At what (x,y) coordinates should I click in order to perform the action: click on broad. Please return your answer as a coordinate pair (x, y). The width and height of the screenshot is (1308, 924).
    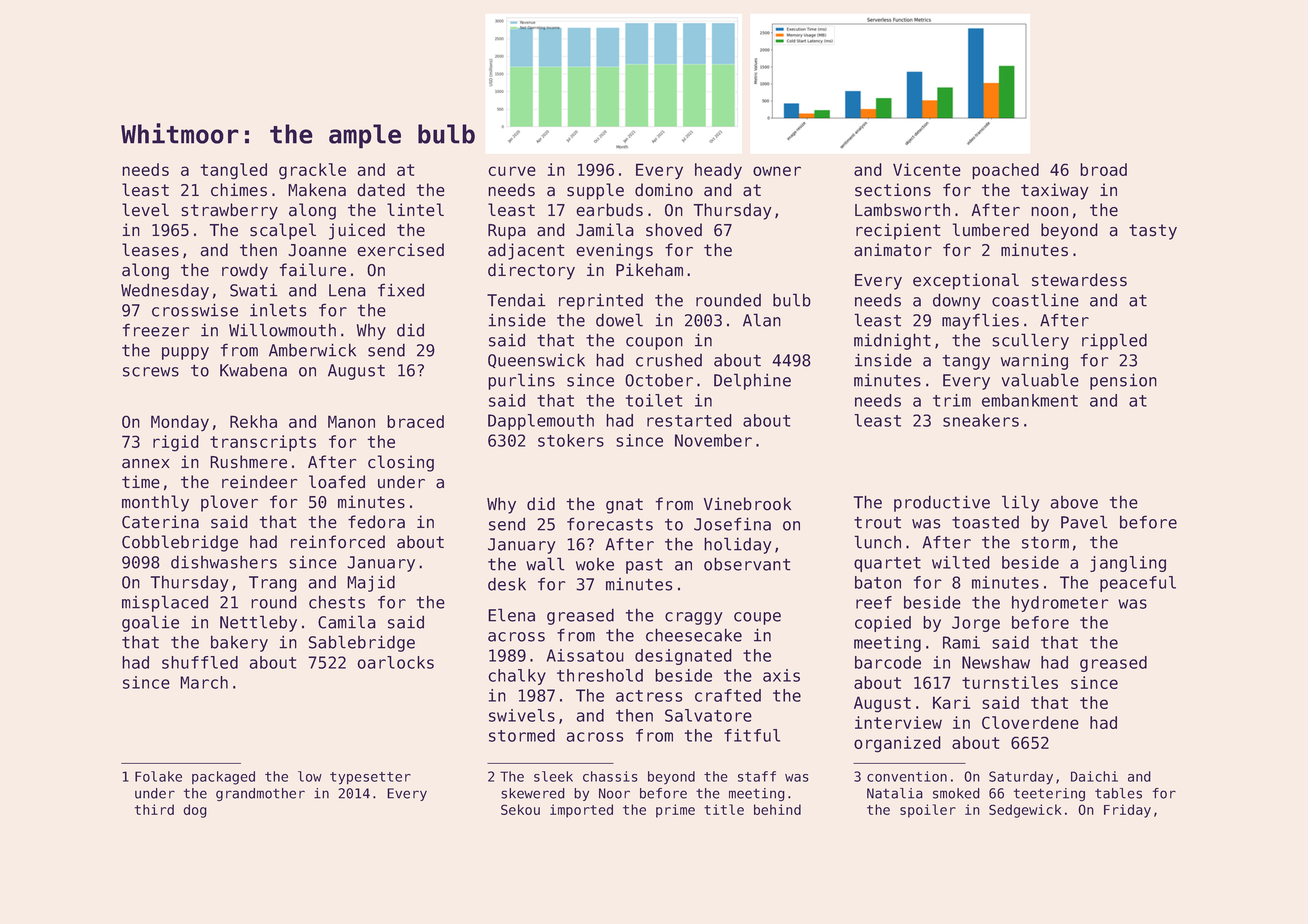
    Looking at the image, I should click on (1103, 169).
